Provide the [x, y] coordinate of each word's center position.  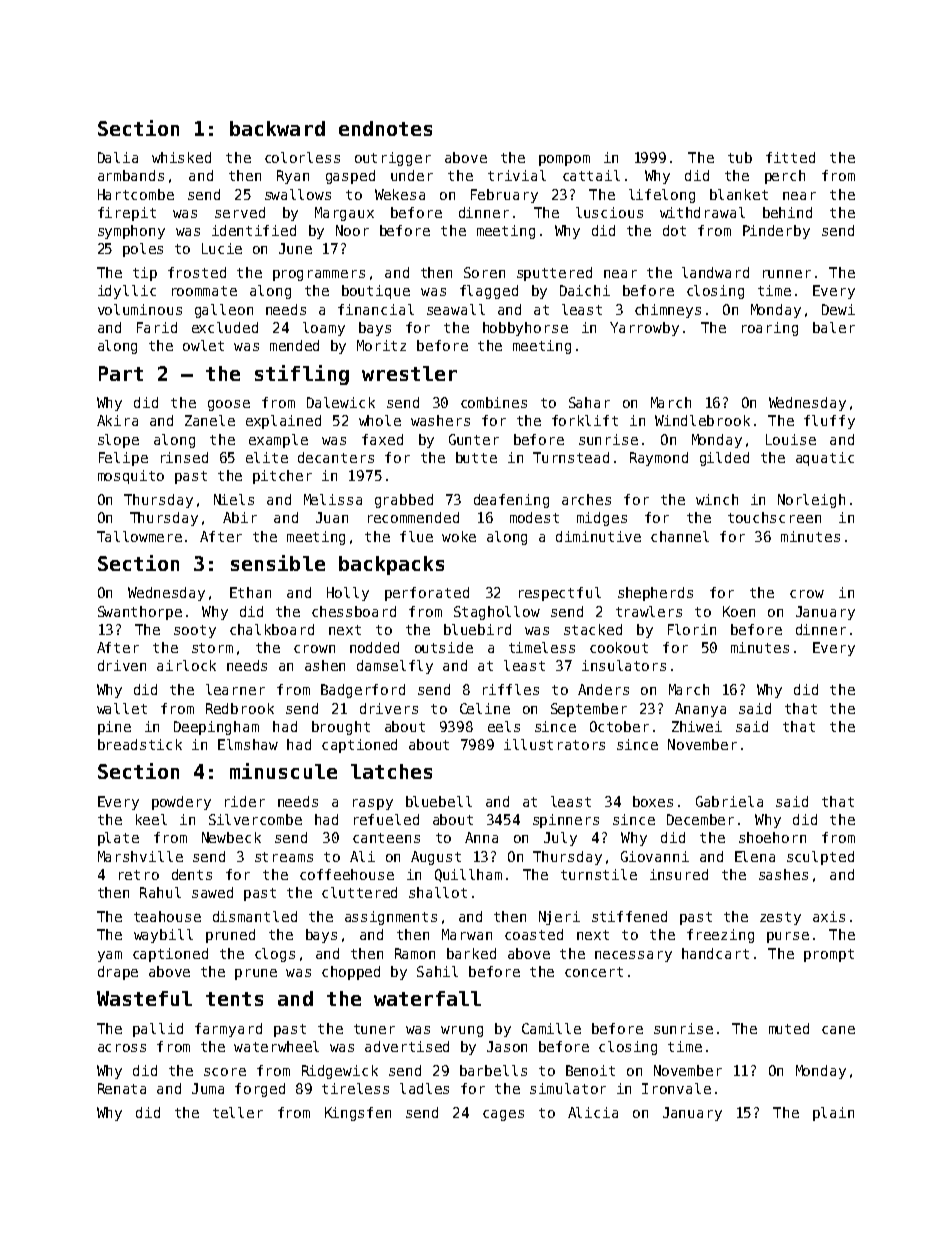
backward [277, 128]
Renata [122, 1088]
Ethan [250, 592]
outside [444, 647]
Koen [739, 611]
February [504, 196]
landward [715, 272]
